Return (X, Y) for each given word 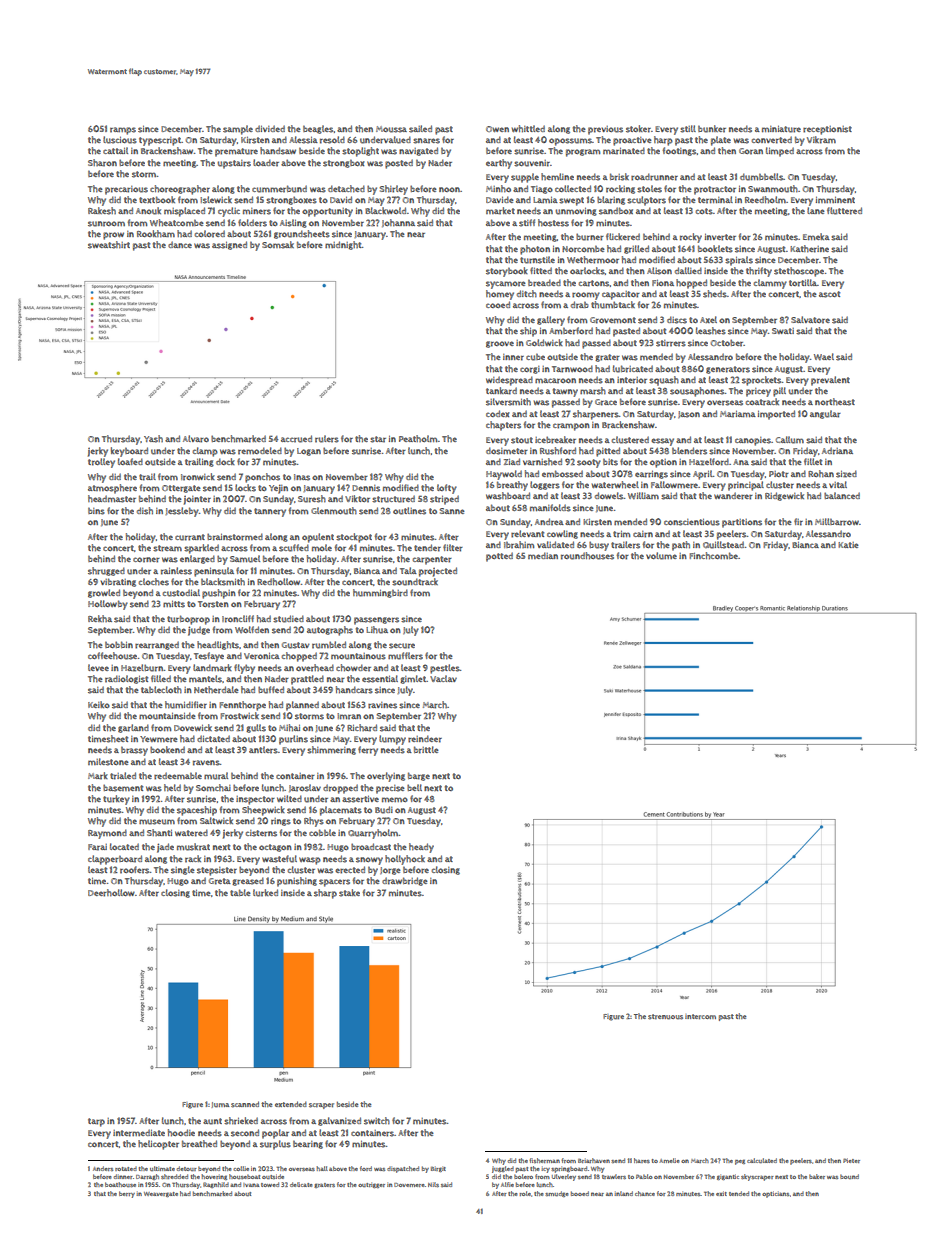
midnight (343, 245)
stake (349, 893)
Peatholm (418, 438)
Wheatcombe (177, 223)
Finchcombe (713, 556)
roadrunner (654, 177)
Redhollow (278, 582)
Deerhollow (111, 893)
